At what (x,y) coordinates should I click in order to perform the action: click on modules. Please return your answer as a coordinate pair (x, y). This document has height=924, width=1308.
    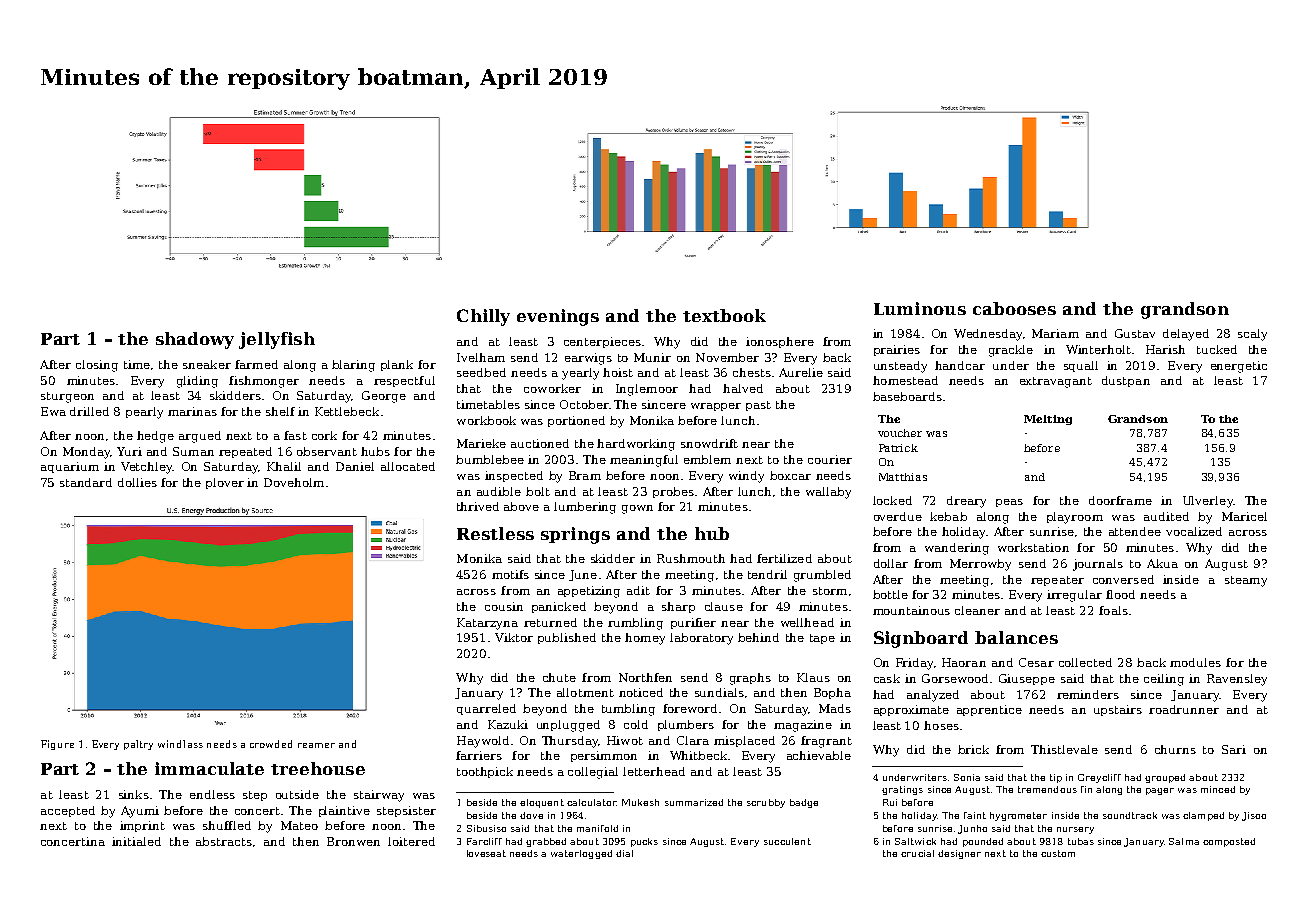
    Looking at the image, I should click on (1195, 662).
